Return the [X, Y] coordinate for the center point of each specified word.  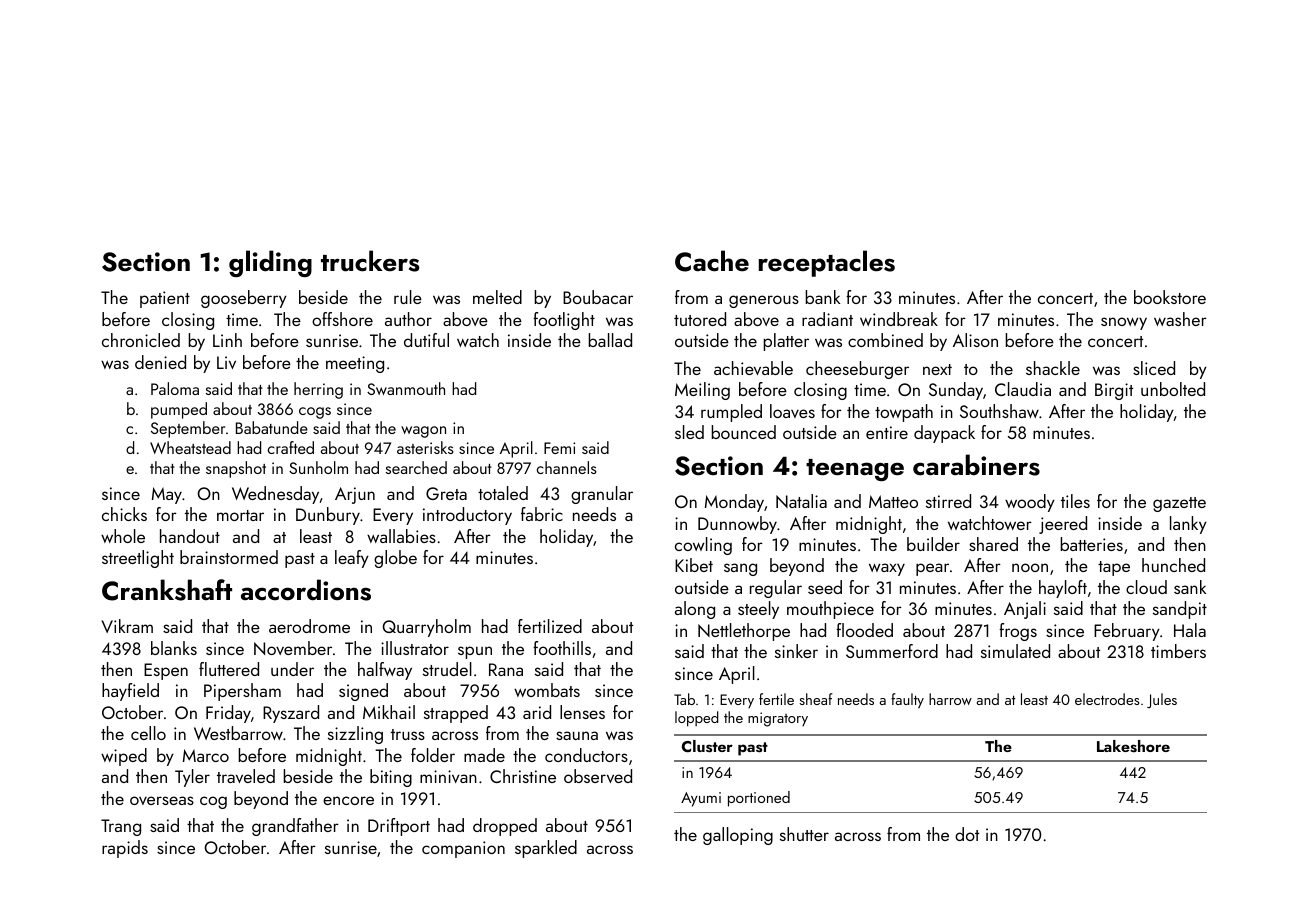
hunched [1173, 565]
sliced [1154, 368]
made [484, 755]
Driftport [399, 827]
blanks [174, 648]
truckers [370, 261]
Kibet [694, 565]
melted [497, 297]
